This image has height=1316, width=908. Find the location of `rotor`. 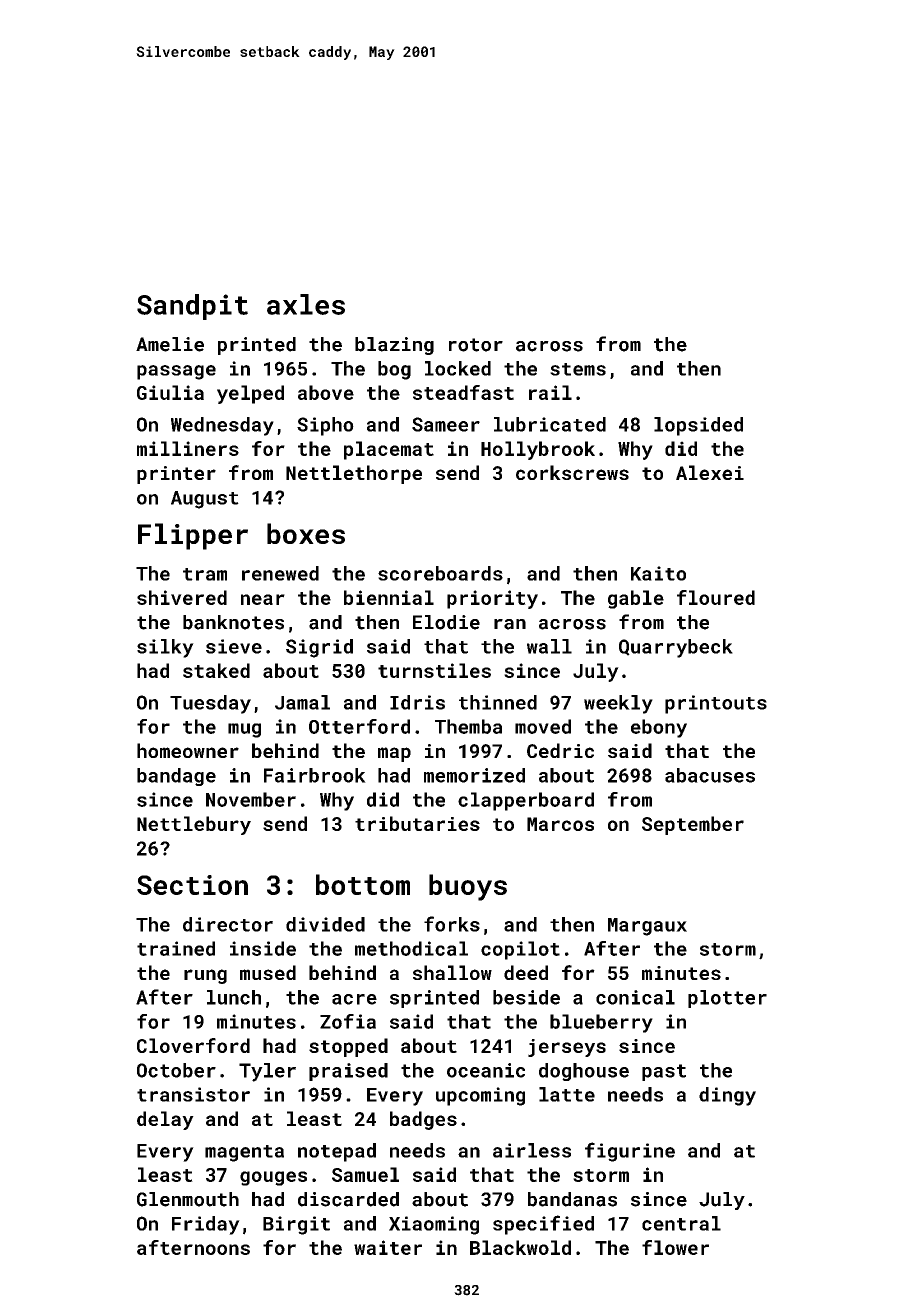

rotor is located at coordinates (476, 345).
